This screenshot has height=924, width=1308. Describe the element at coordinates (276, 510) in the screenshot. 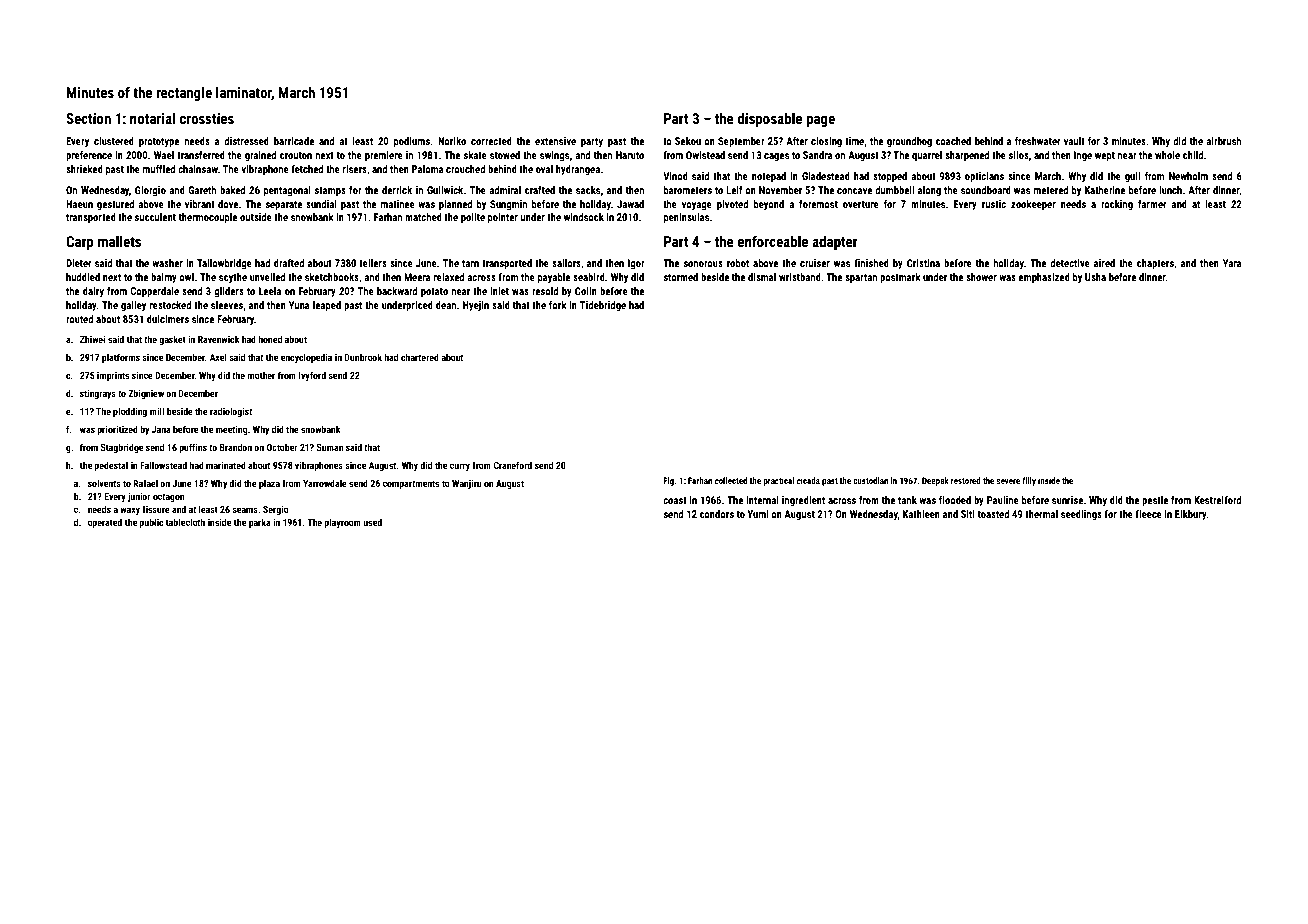

I see `Sergio` at that location.
